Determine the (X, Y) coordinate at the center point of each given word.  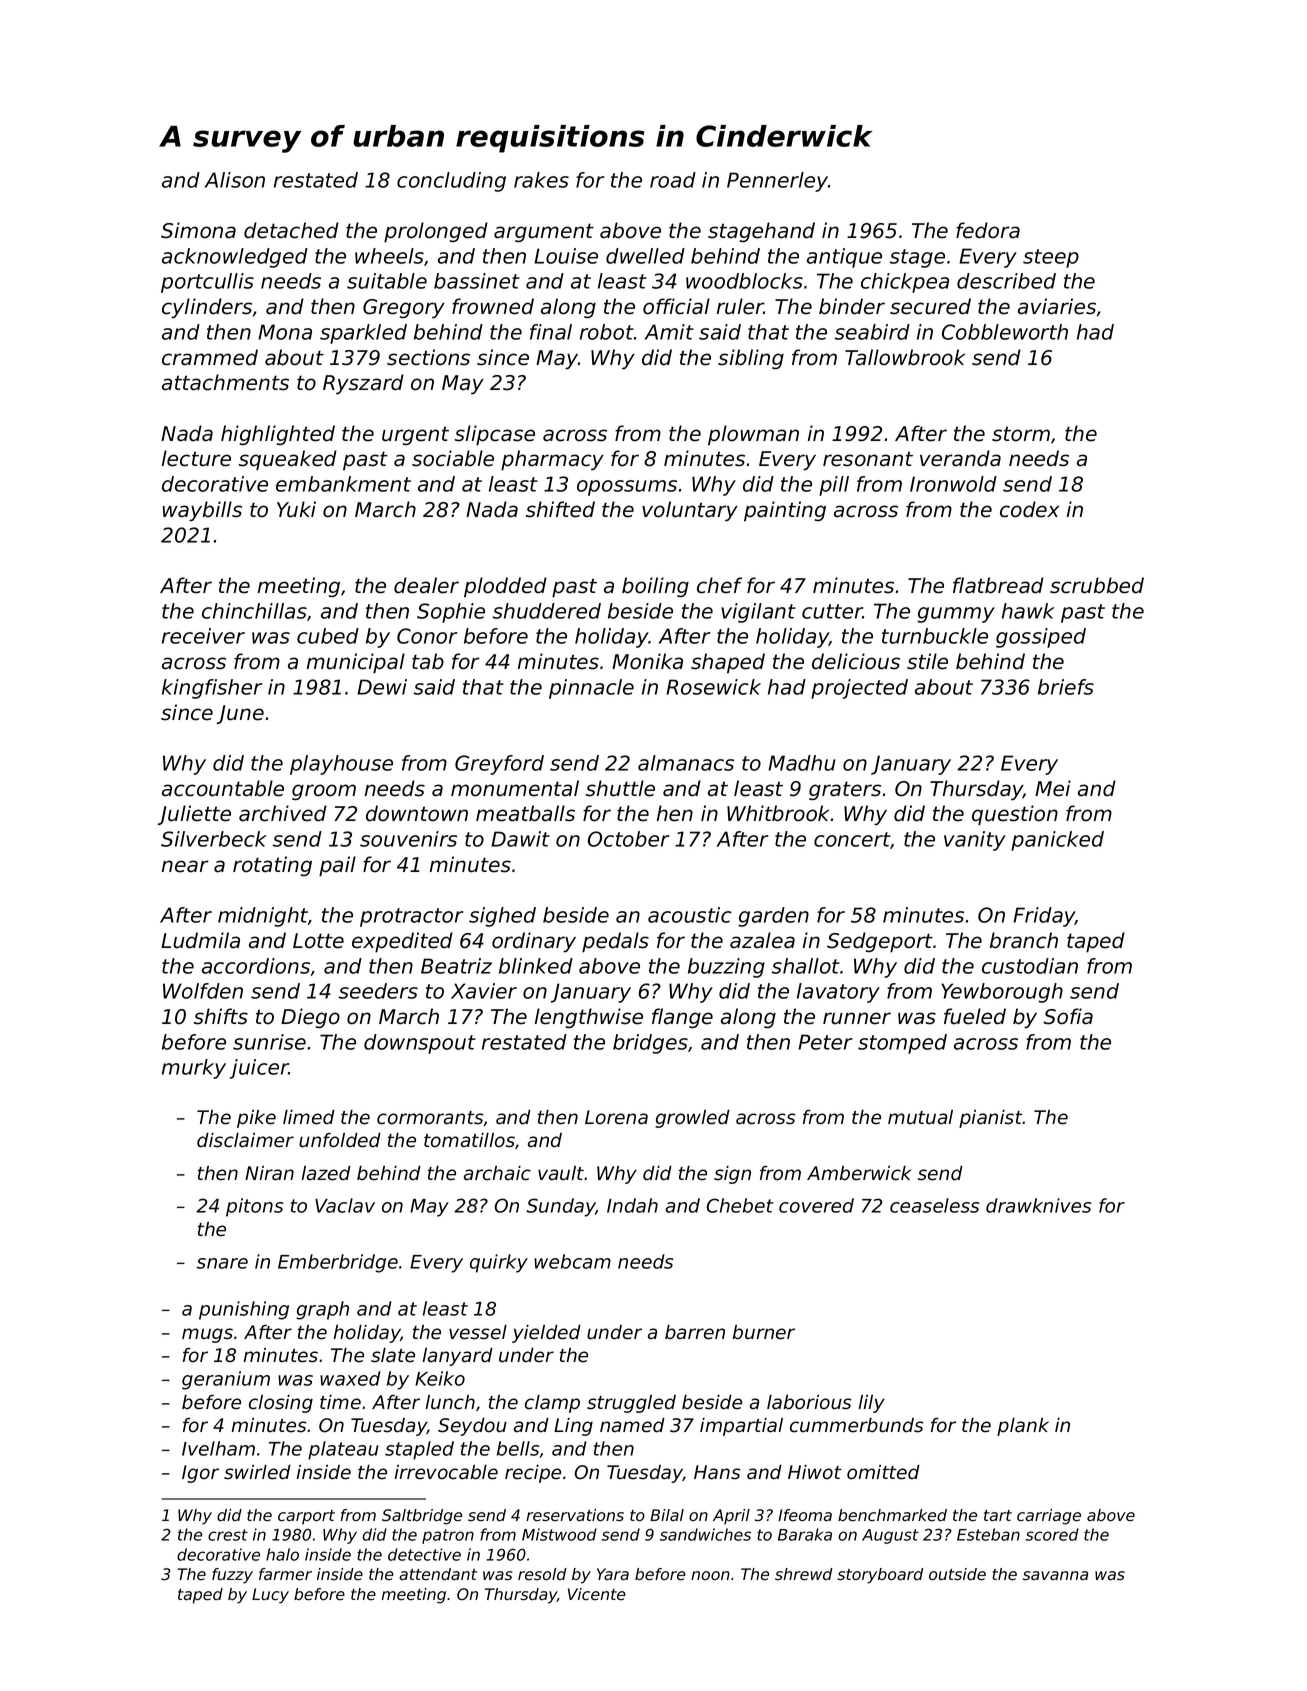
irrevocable (446, 1472)
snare (222, 1263)
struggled (631, 1404)
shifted (560, 509)
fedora (988, 230)
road (673, 180)
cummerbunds (857, 1425)
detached (291, 230)
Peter (825, 1042)
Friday (1044, 917)
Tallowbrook (905, 357)
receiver (203, 636)
